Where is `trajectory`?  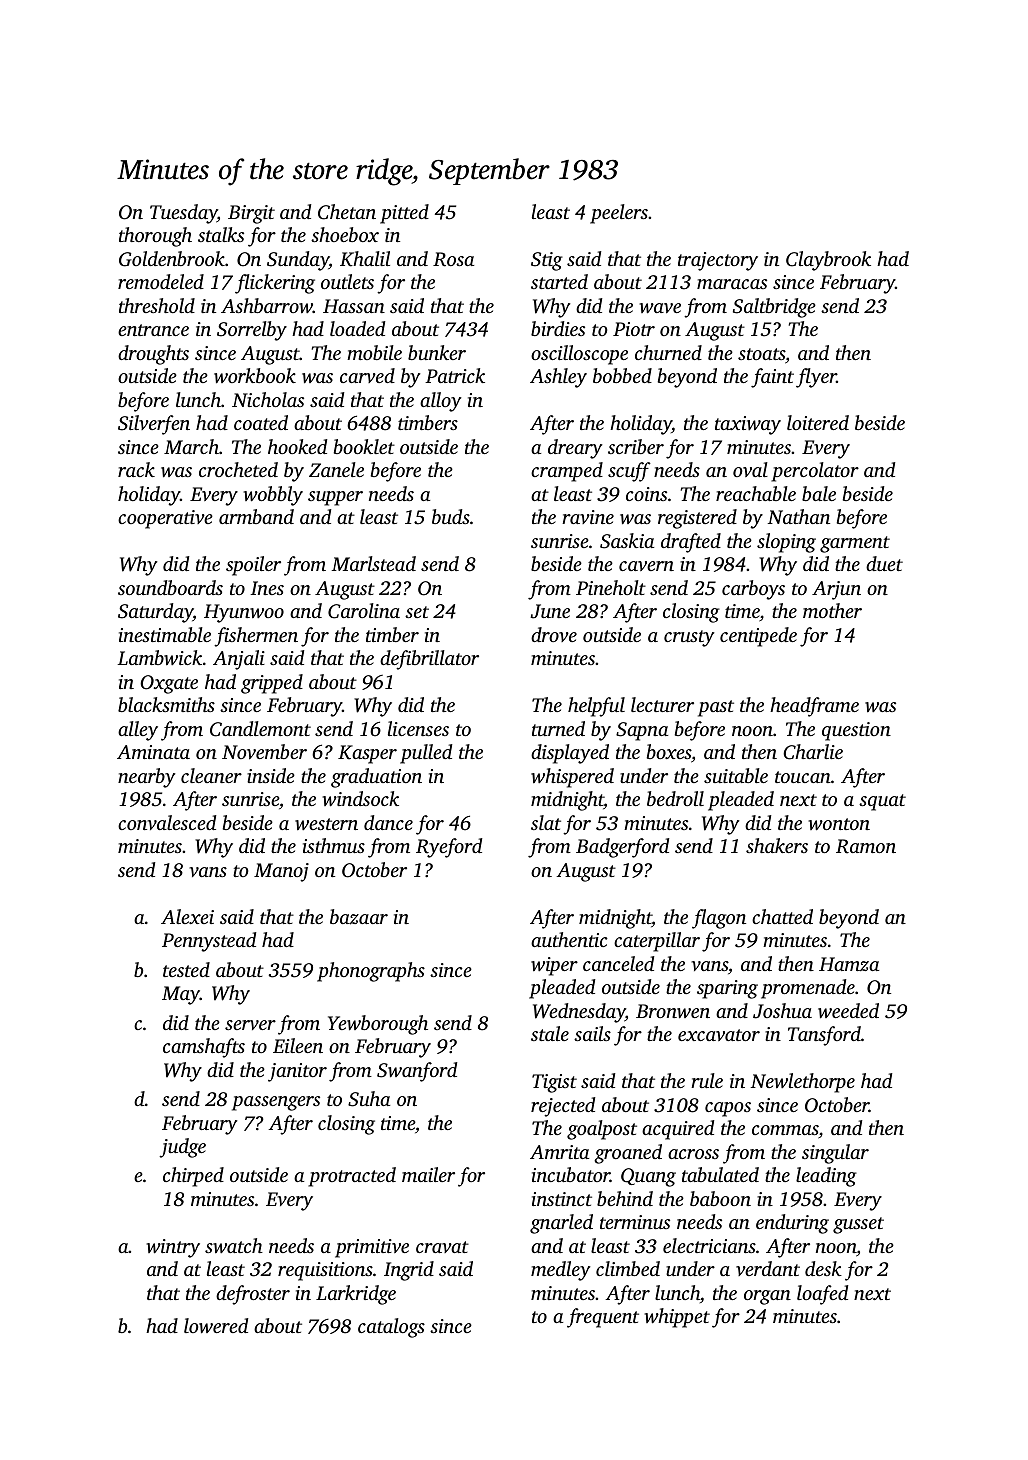 trajectory is located at coordinates (718, 261).
